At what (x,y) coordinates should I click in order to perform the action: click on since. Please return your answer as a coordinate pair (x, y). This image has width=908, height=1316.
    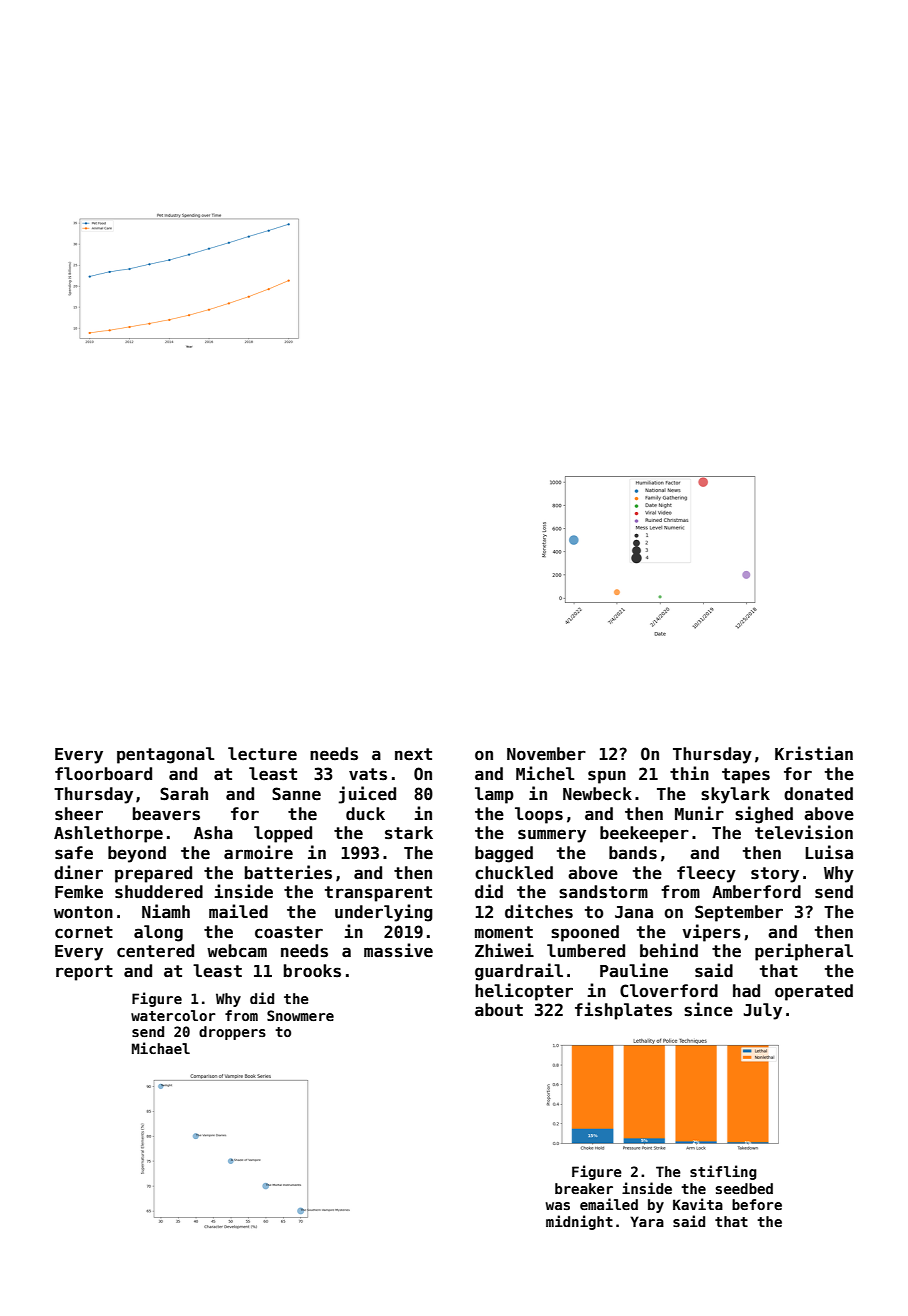
    Looking at the image, I should click on (708, 1009).
